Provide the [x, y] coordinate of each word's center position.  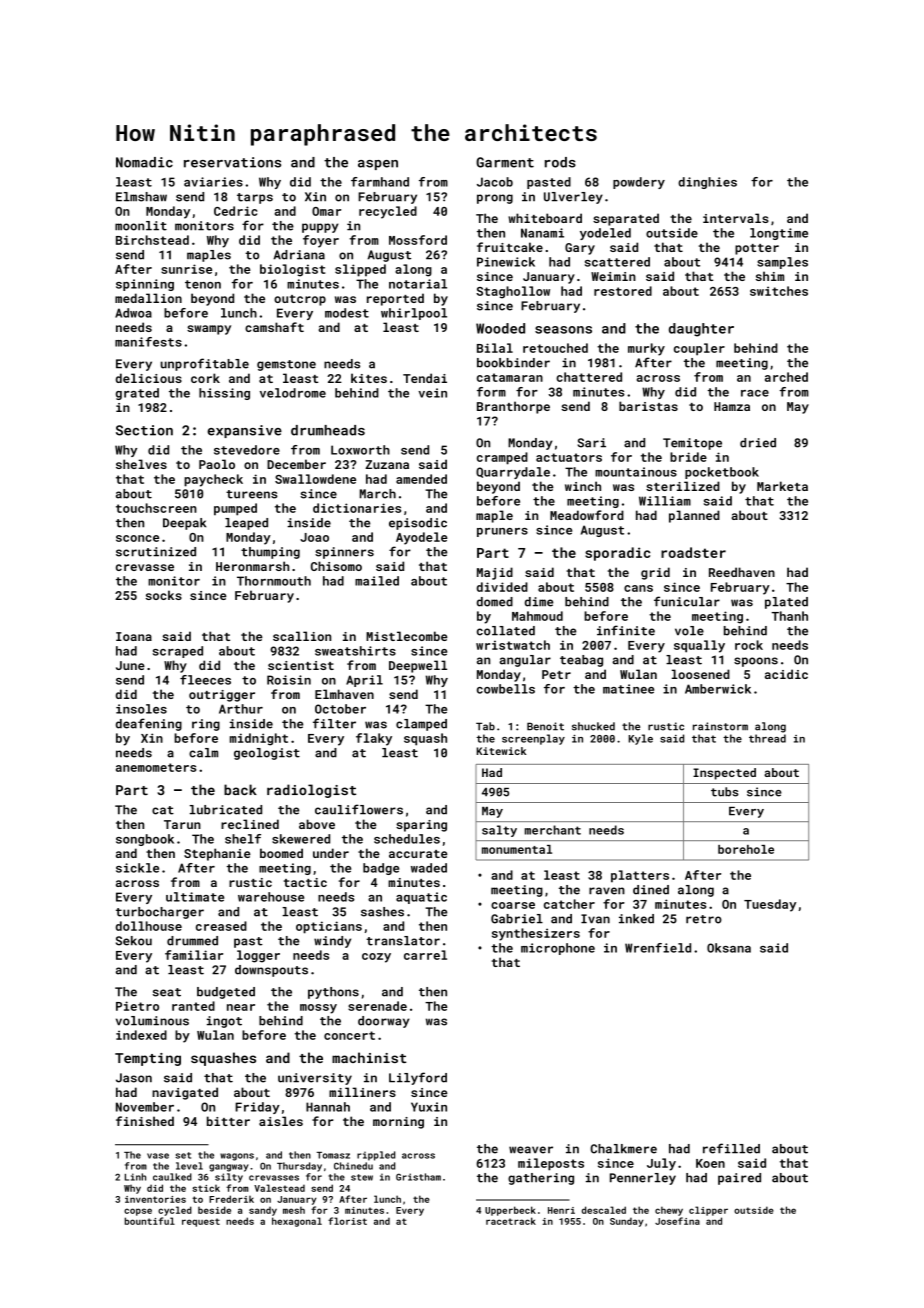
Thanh [789, 616]
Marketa [782, 486]
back [240, 789]
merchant [553, 830]
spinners [344, 553]
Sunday [627, 1222]
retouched [555, 348]
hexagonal [297, 1222]
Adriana [299, 255]
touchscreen [156, 508]
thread [767, 738]
